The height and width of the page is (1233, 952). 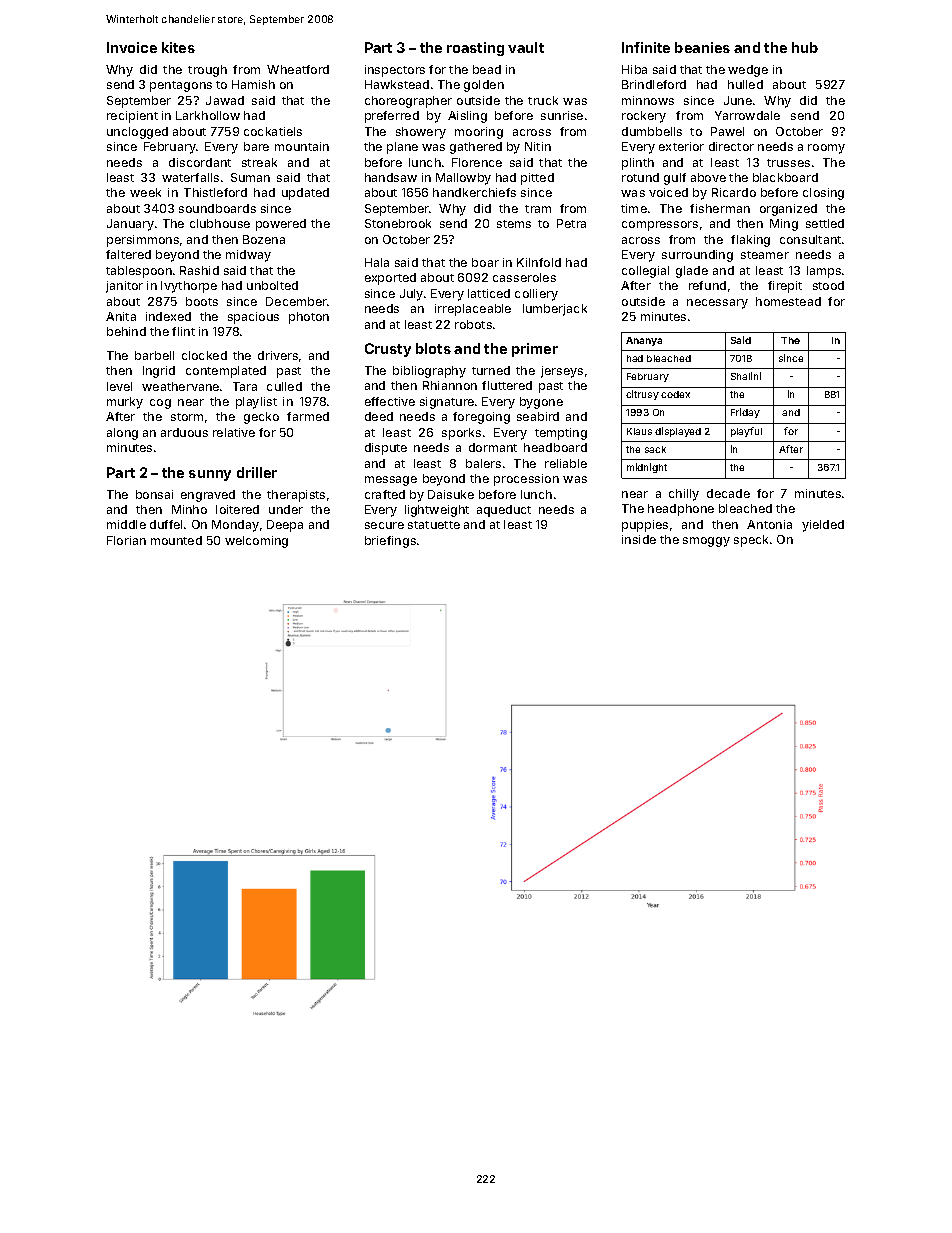 I want to click on roasting, so click(x=475, y=49).
